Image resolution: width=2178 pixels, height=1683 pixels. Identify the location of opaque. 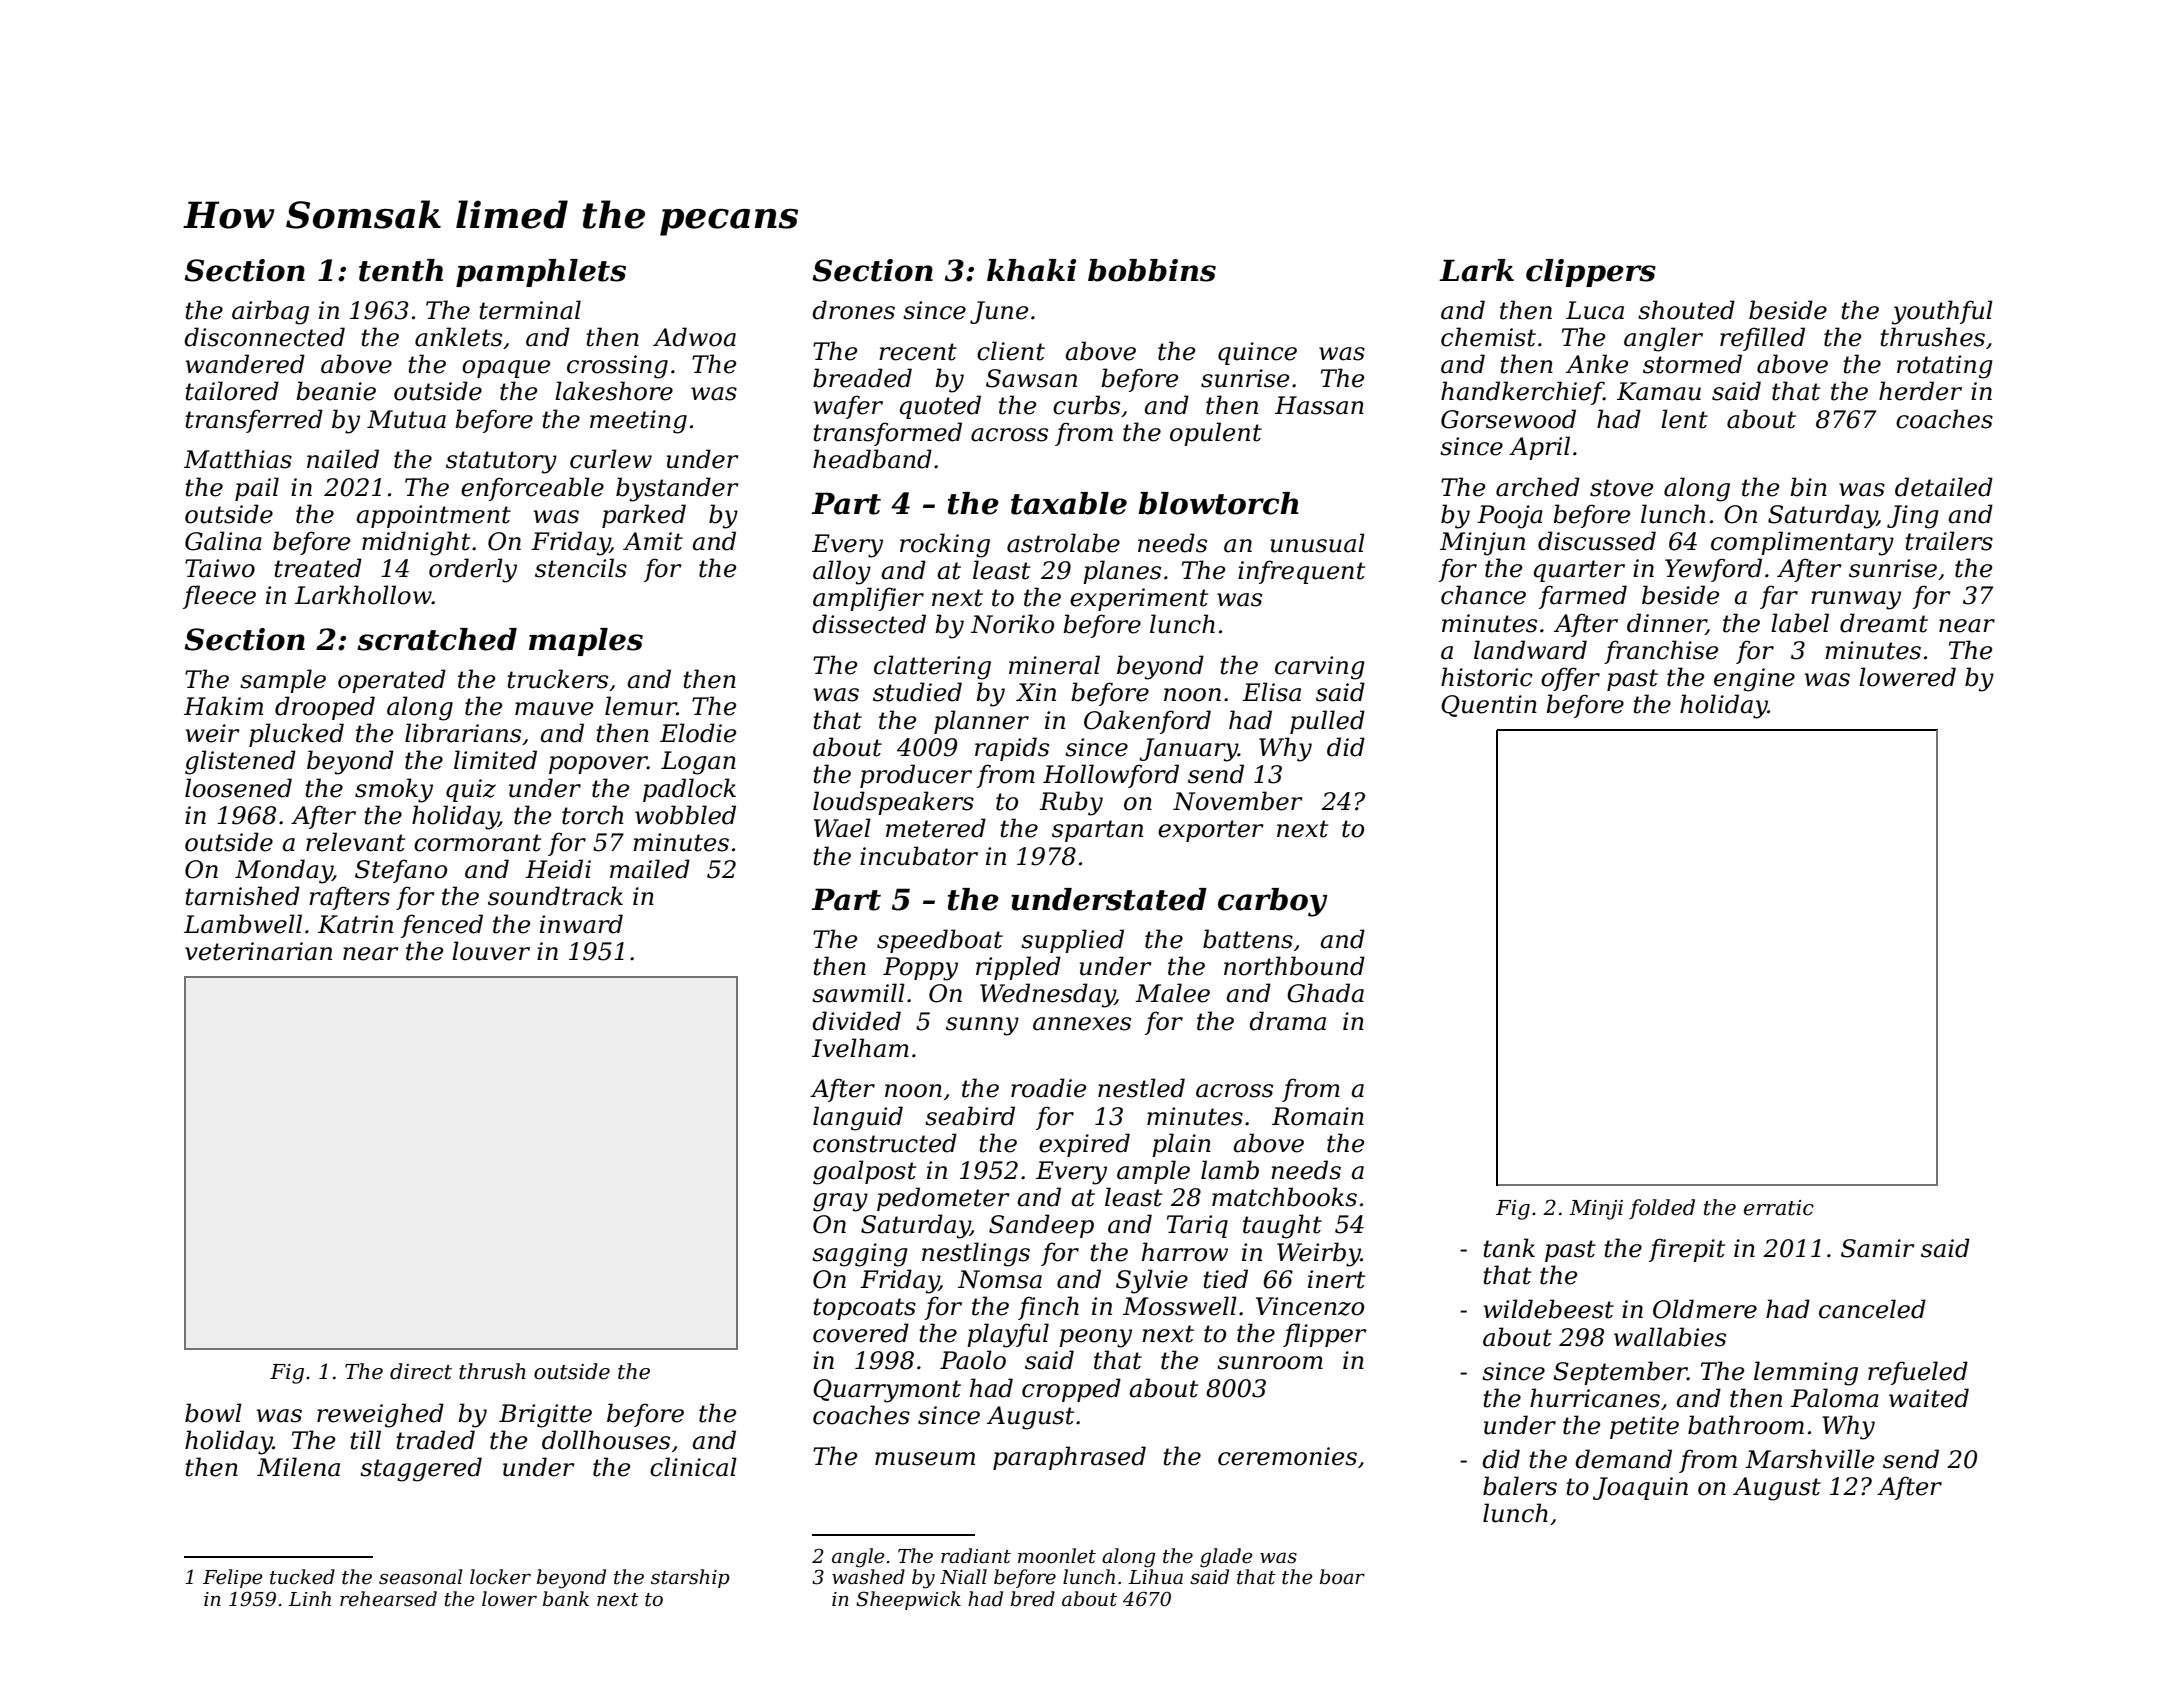
(506, 369).
